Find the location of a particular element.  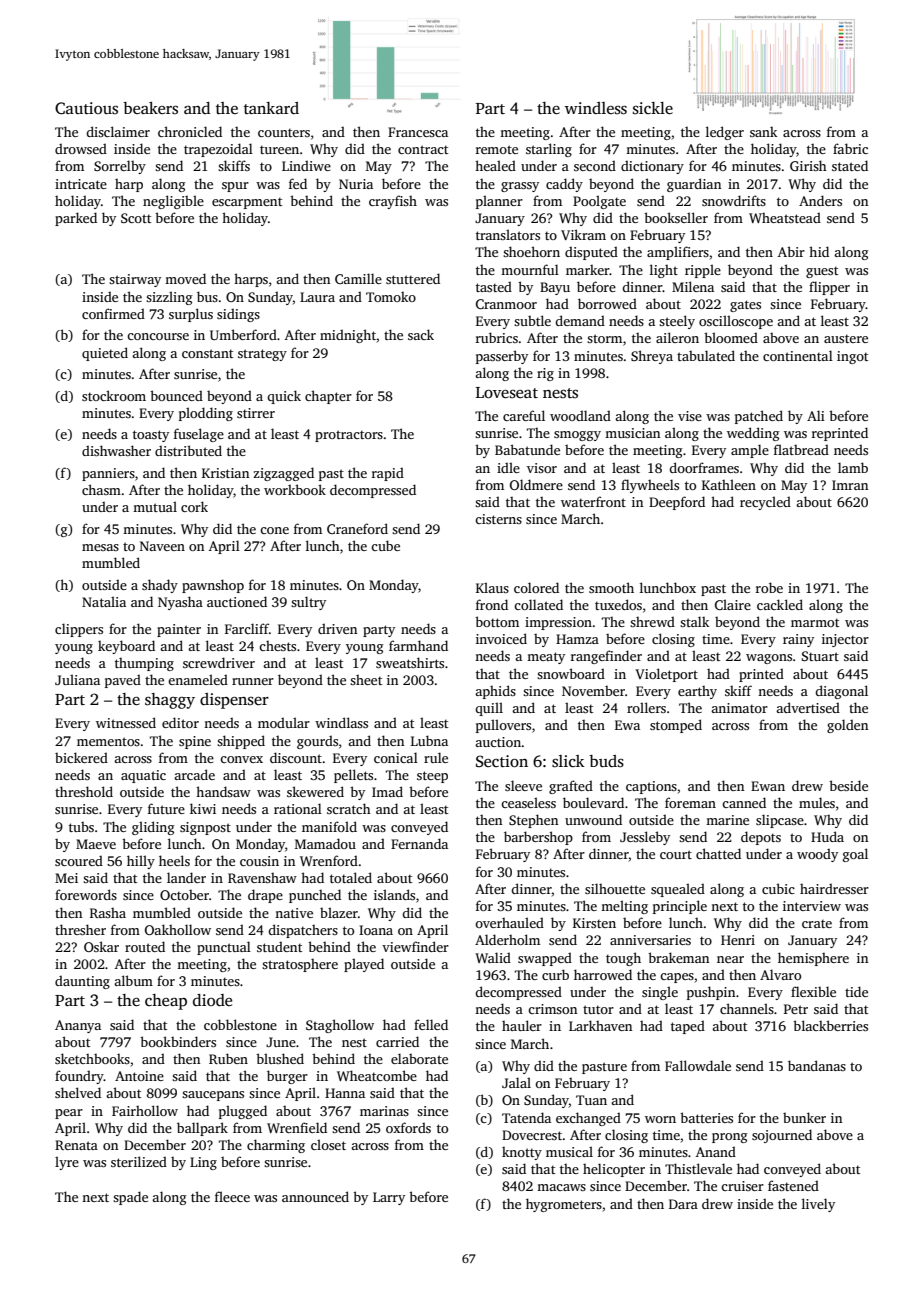

Ewan is located at coordinates (768, 786).
